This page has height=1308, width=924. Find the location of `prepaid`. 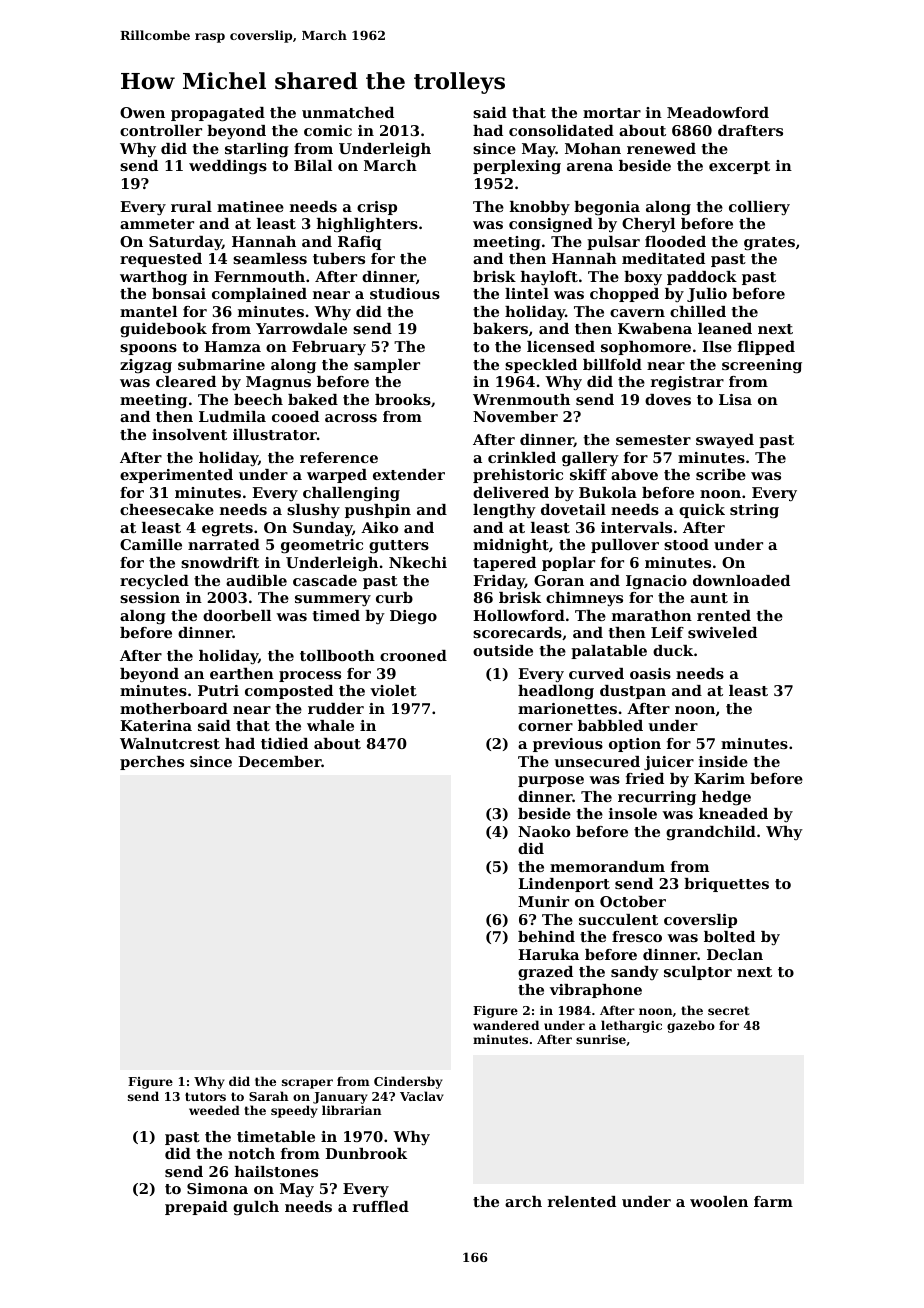

prepaid is located at coordinates (196, 1208).
